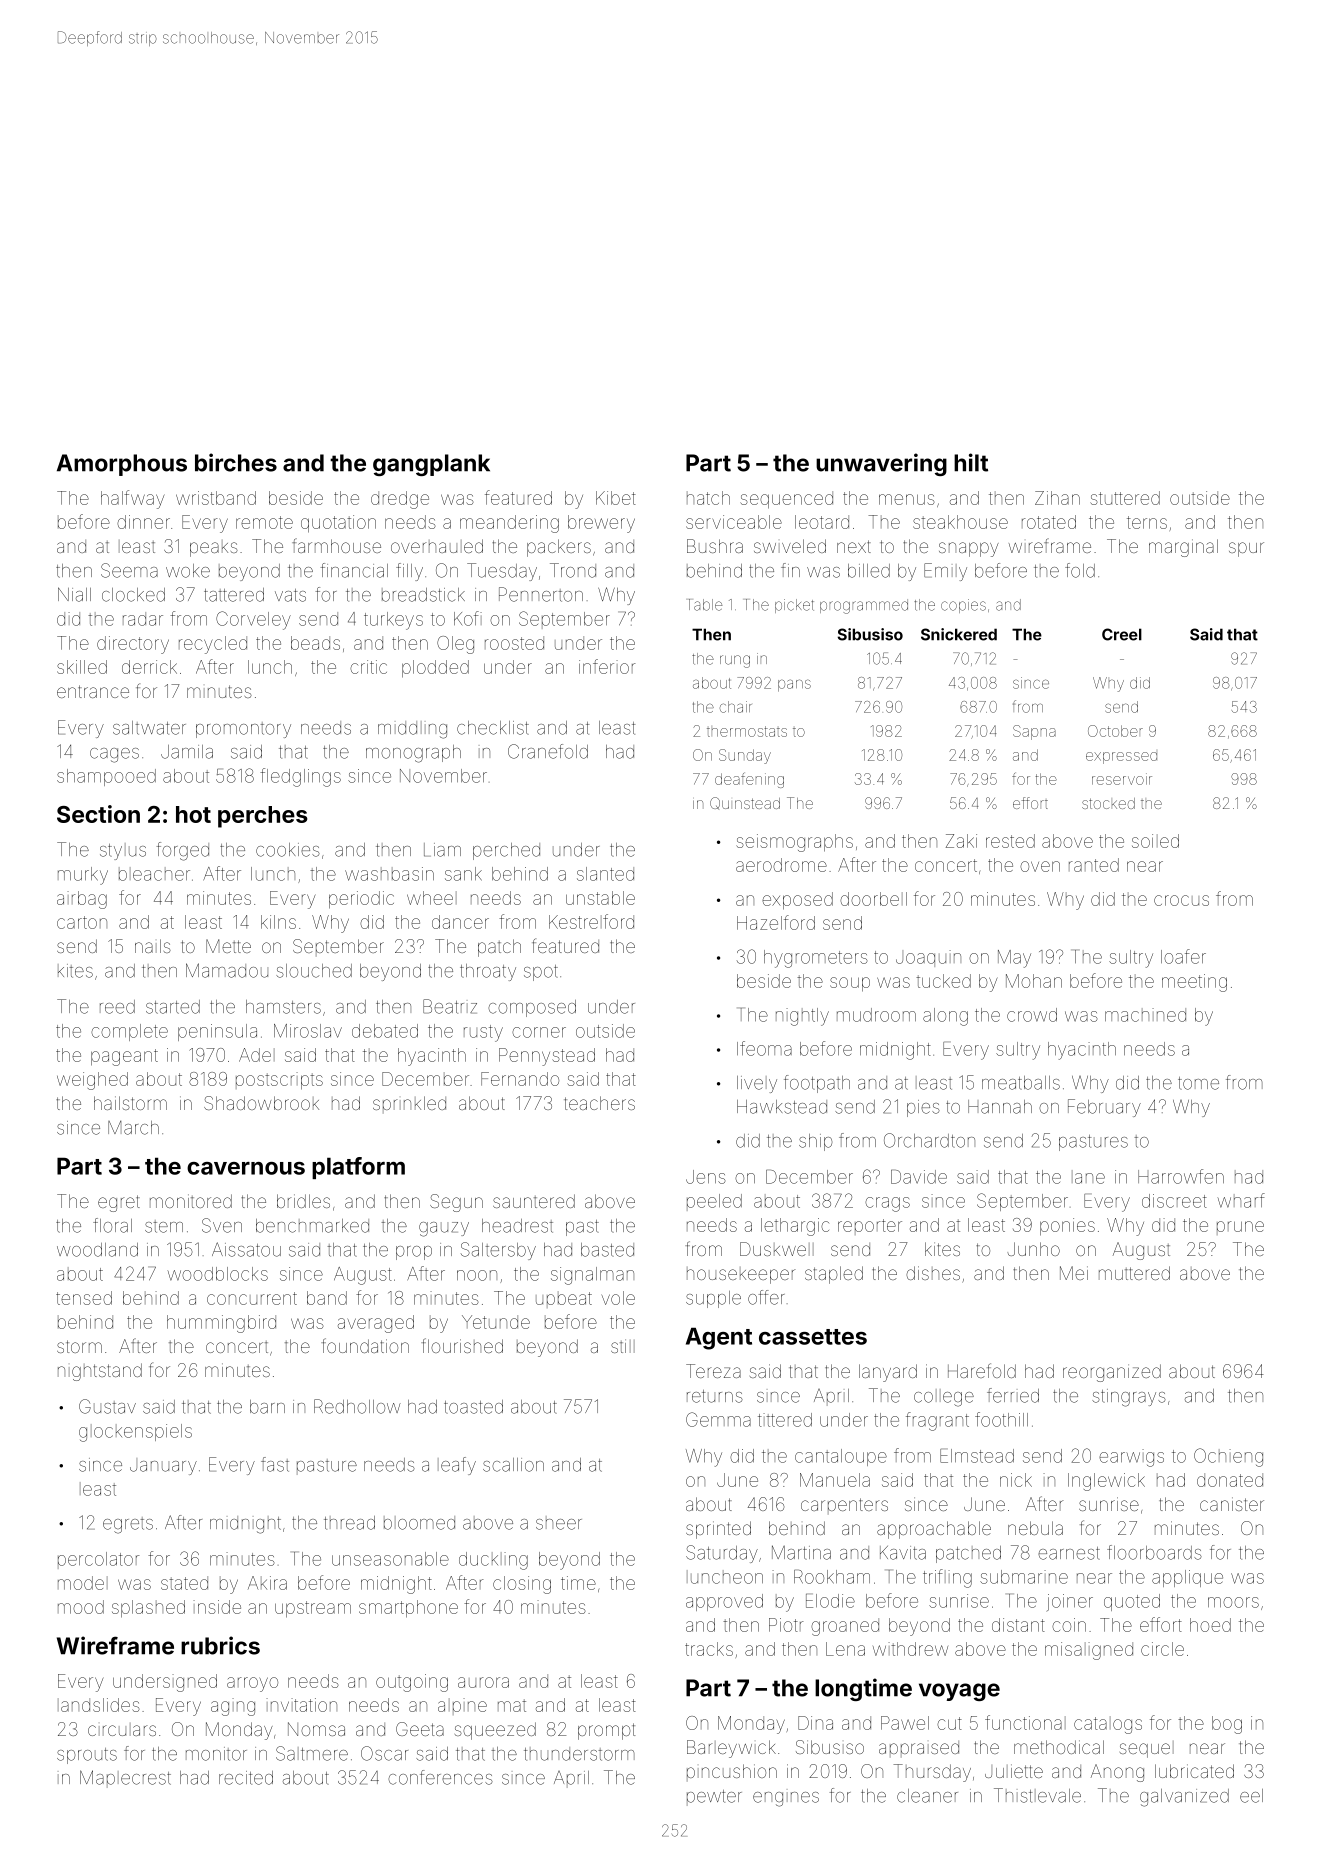 This screenshot has width=1321, height=1869. What do you see at coordinates (786, 1625) in the screenshot?
I see `Piotr` at bounding box center [786, 1625].
